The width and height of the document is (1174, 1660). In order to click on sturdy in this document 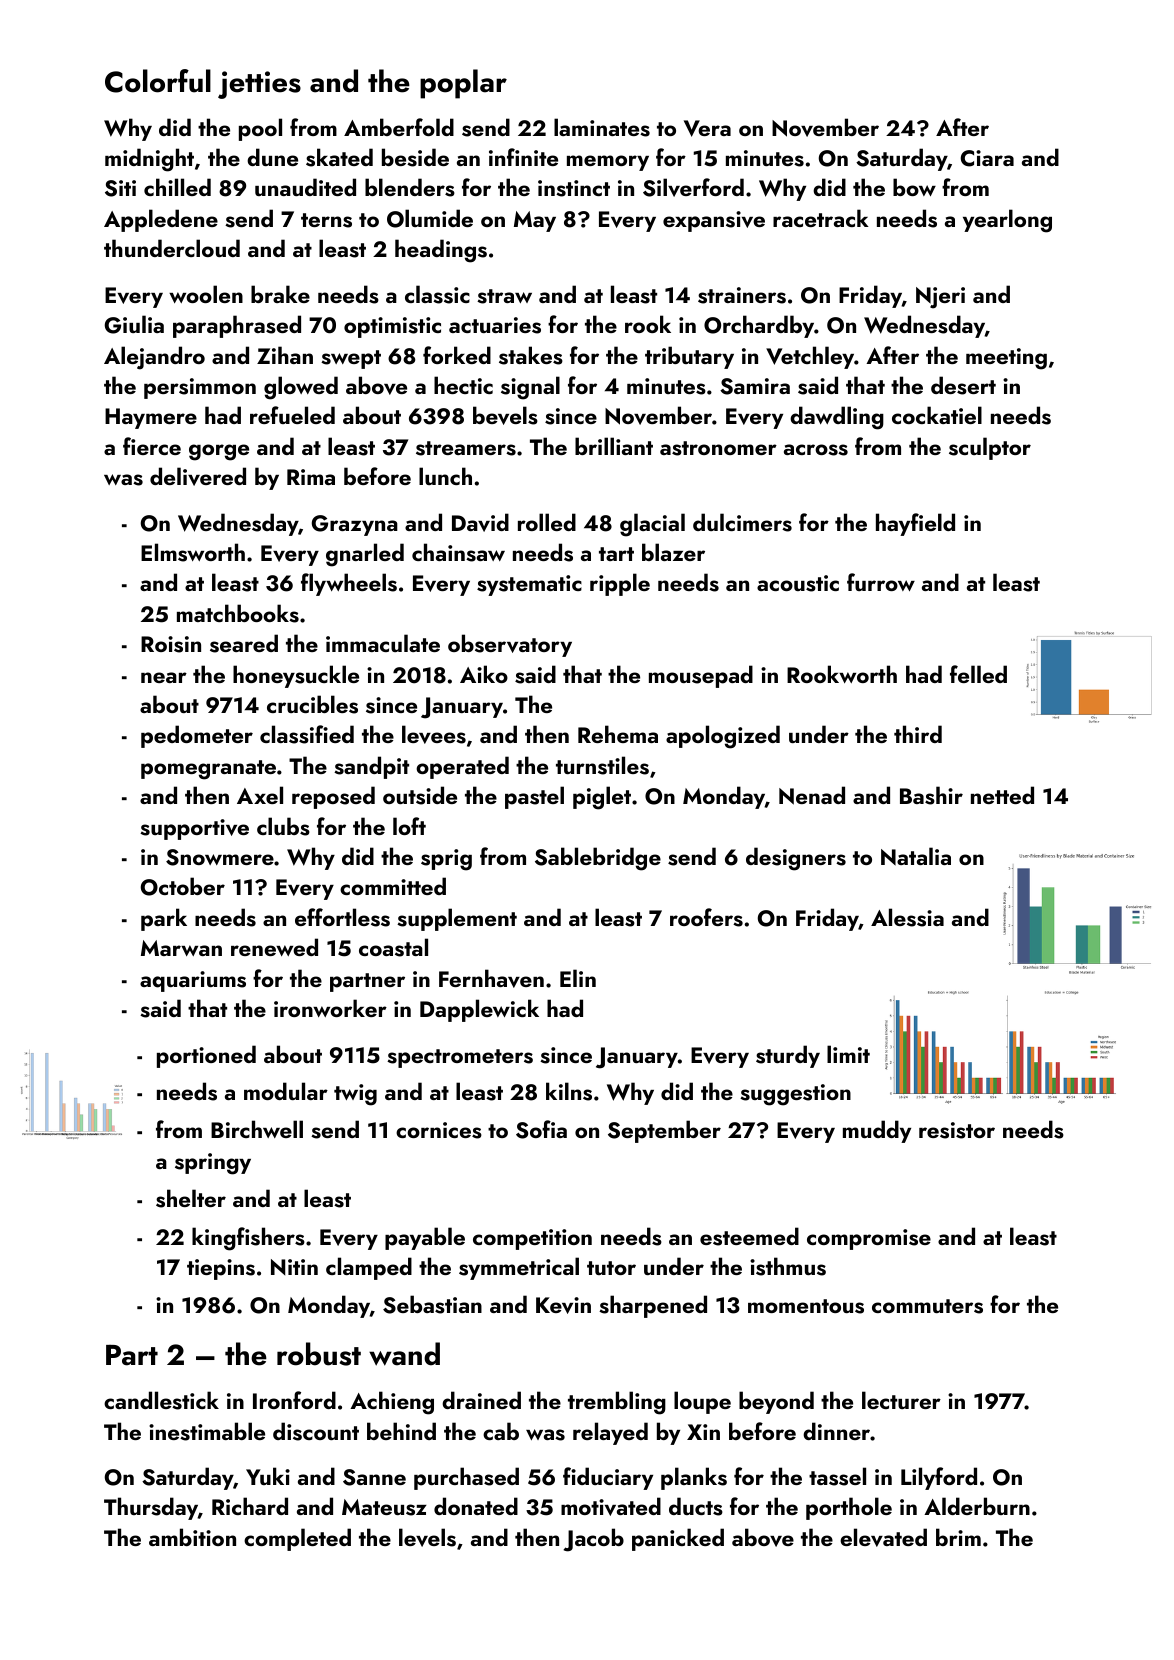, I will do `click(788, 1056)`.
